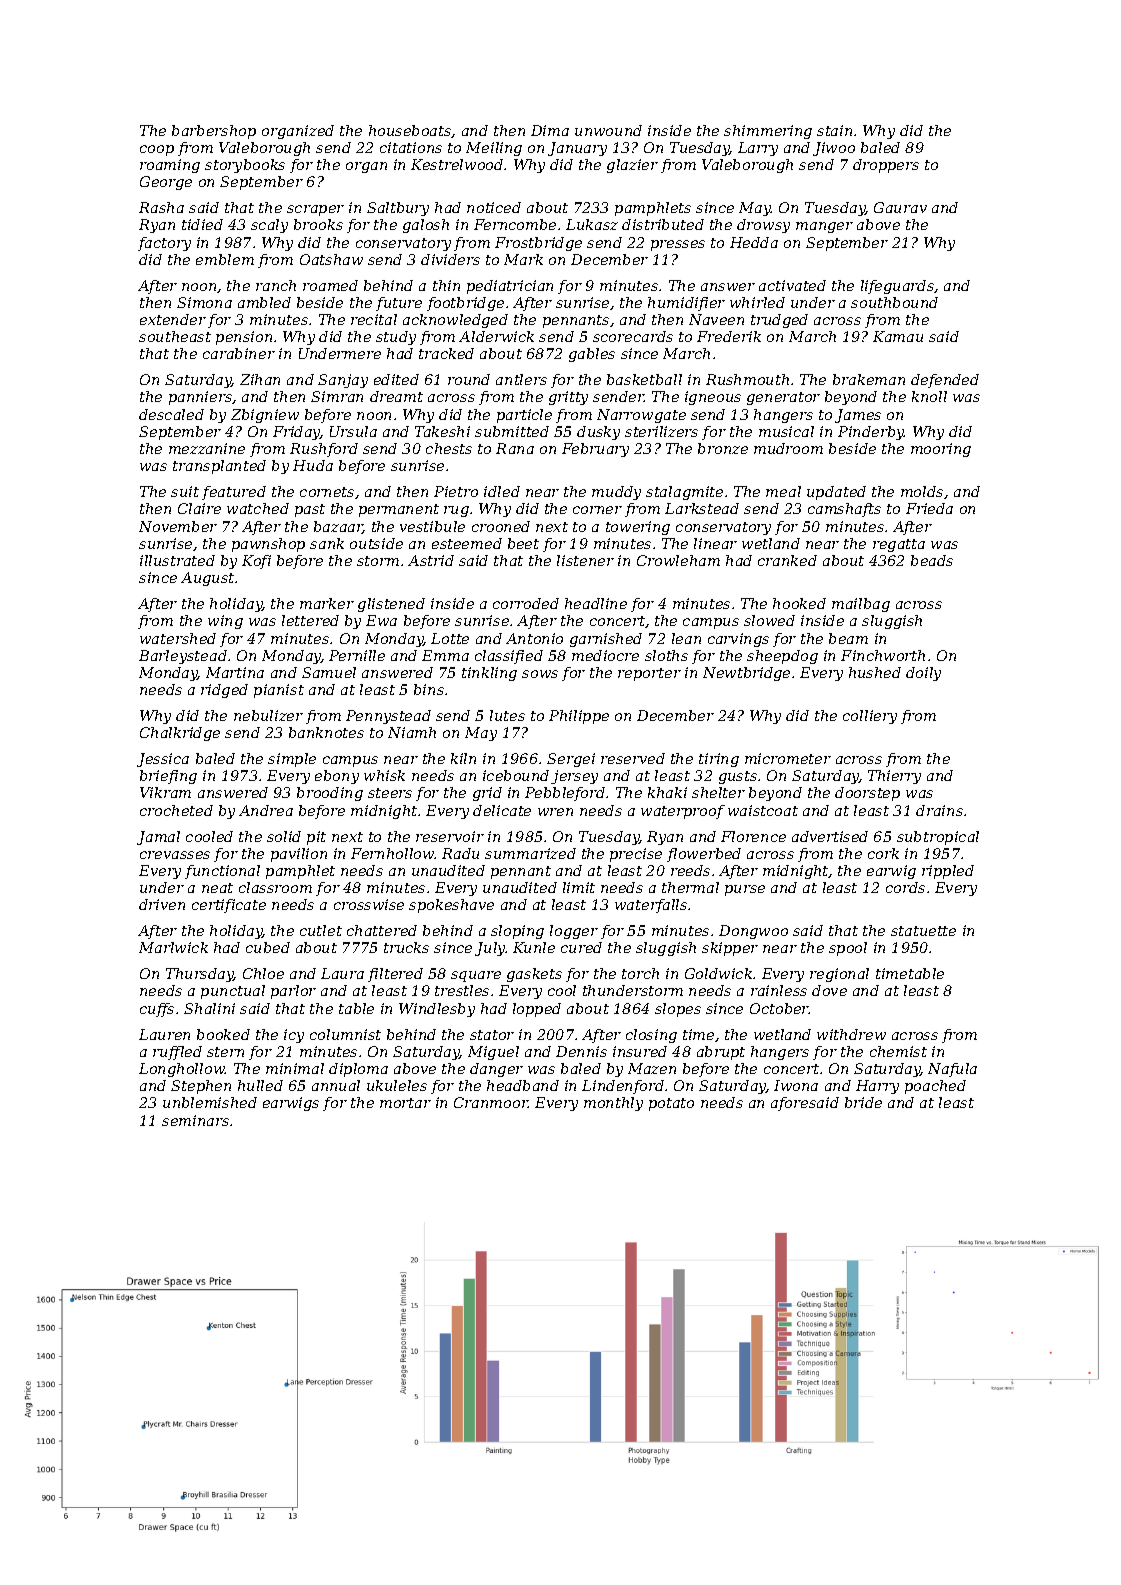 The height and width of the page is (1585, 1121). I want to click on Oatshaw, so click(331, 259).
